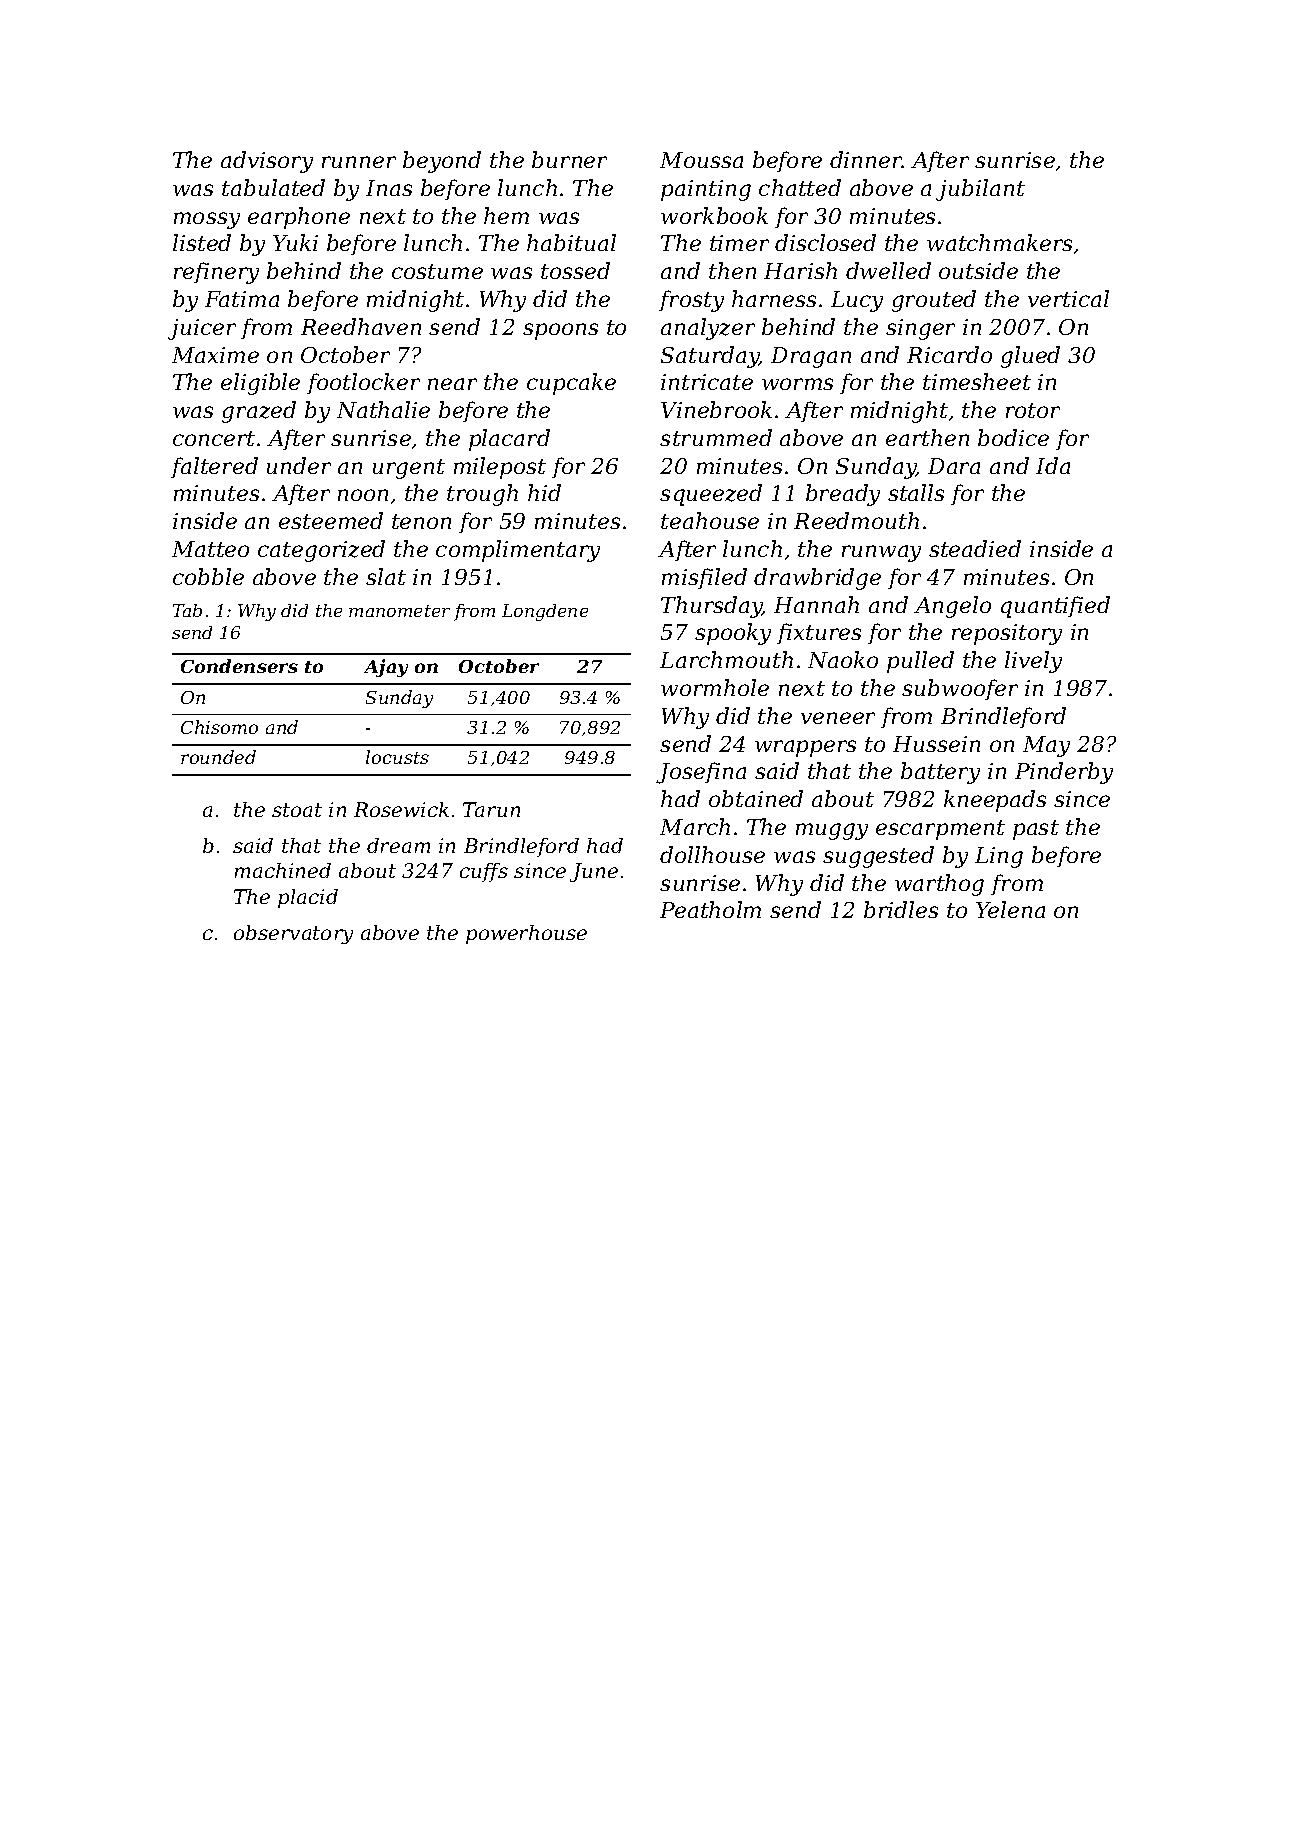 The height and width of the image is (1828, 1292). What do you see at coordinates (267, 162) in the image?
I see `advisory` at bounding box center [267, 162].
